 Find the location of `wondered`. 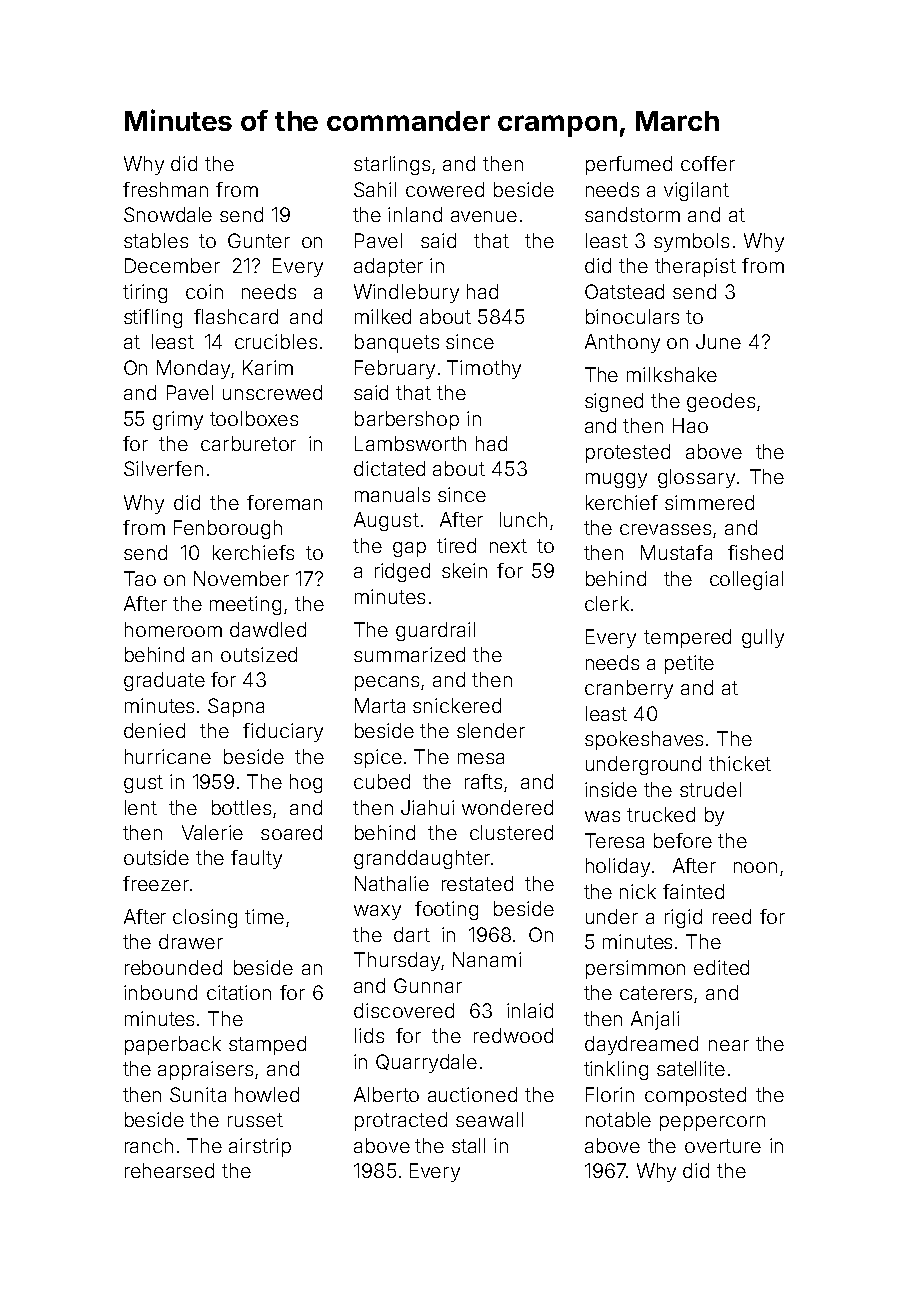

wondered is located at coordinates (507, 807).
